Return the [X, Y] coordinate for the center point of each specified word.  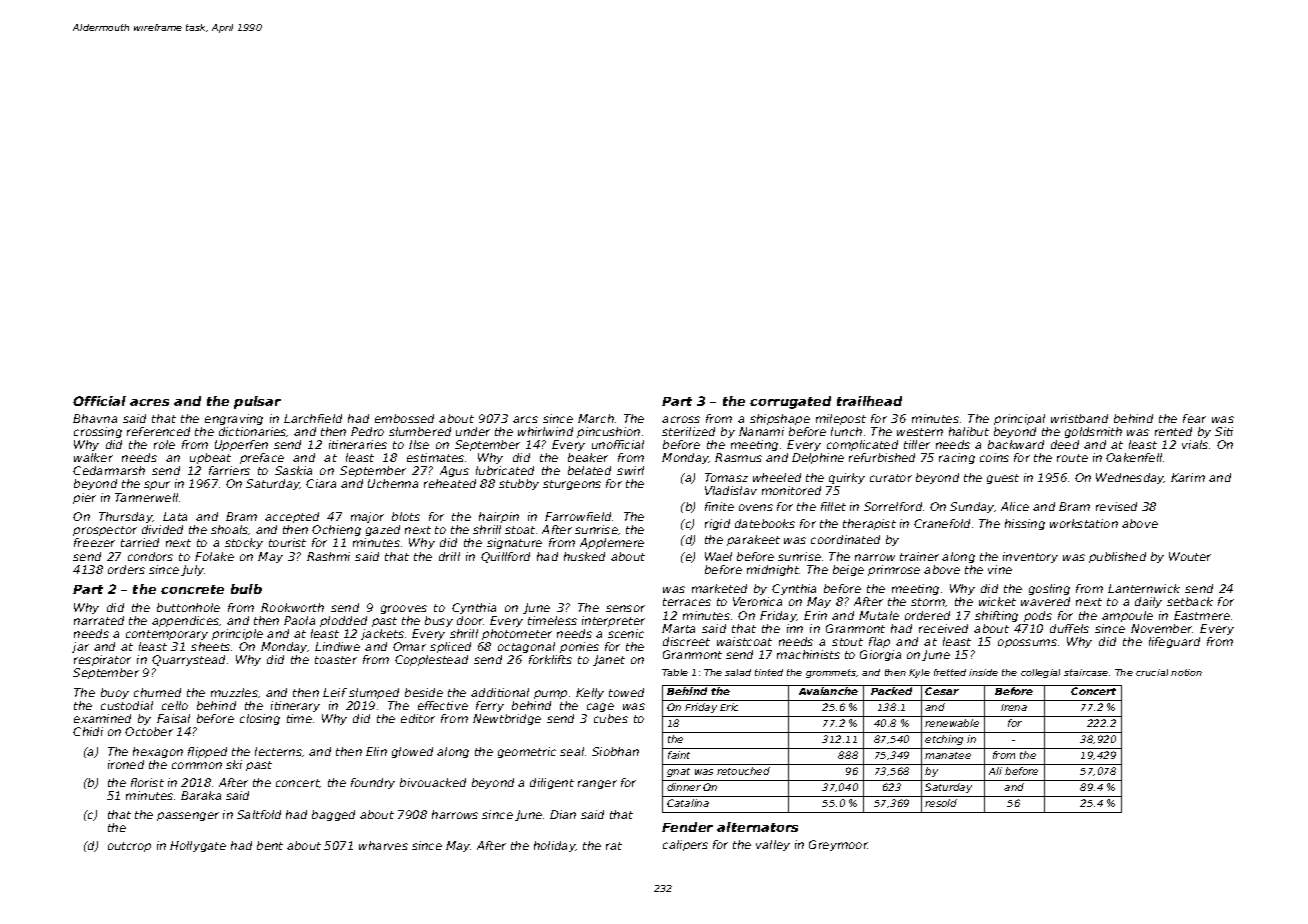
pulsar [257, 402]
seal [572, 751]
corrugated [790, 402]
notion [1186, 672]
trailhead [869, 401]
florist [147, 782]
